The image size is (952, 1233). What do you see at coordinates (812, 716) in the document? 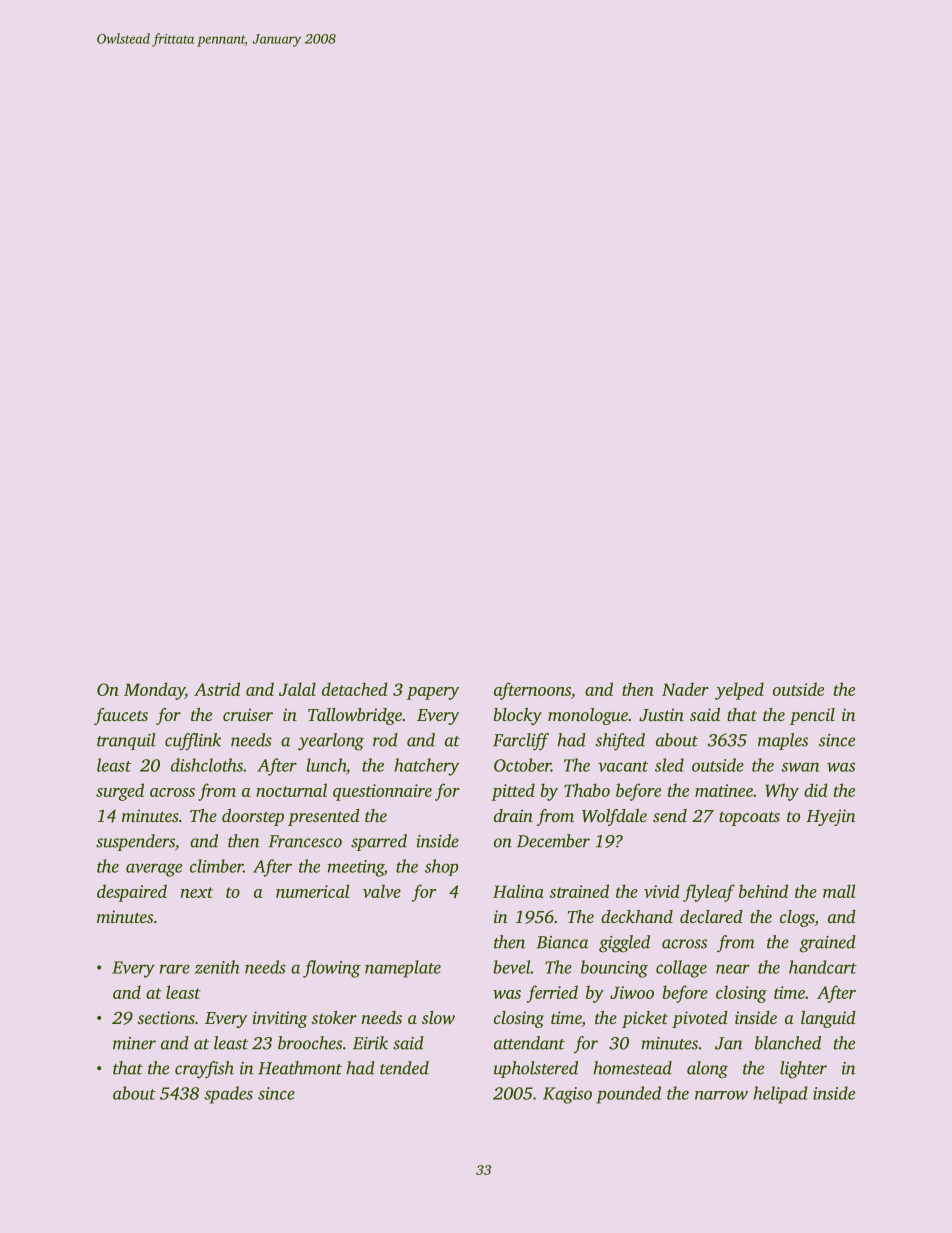
I see `pencil` at bounding box center [812, 716].
